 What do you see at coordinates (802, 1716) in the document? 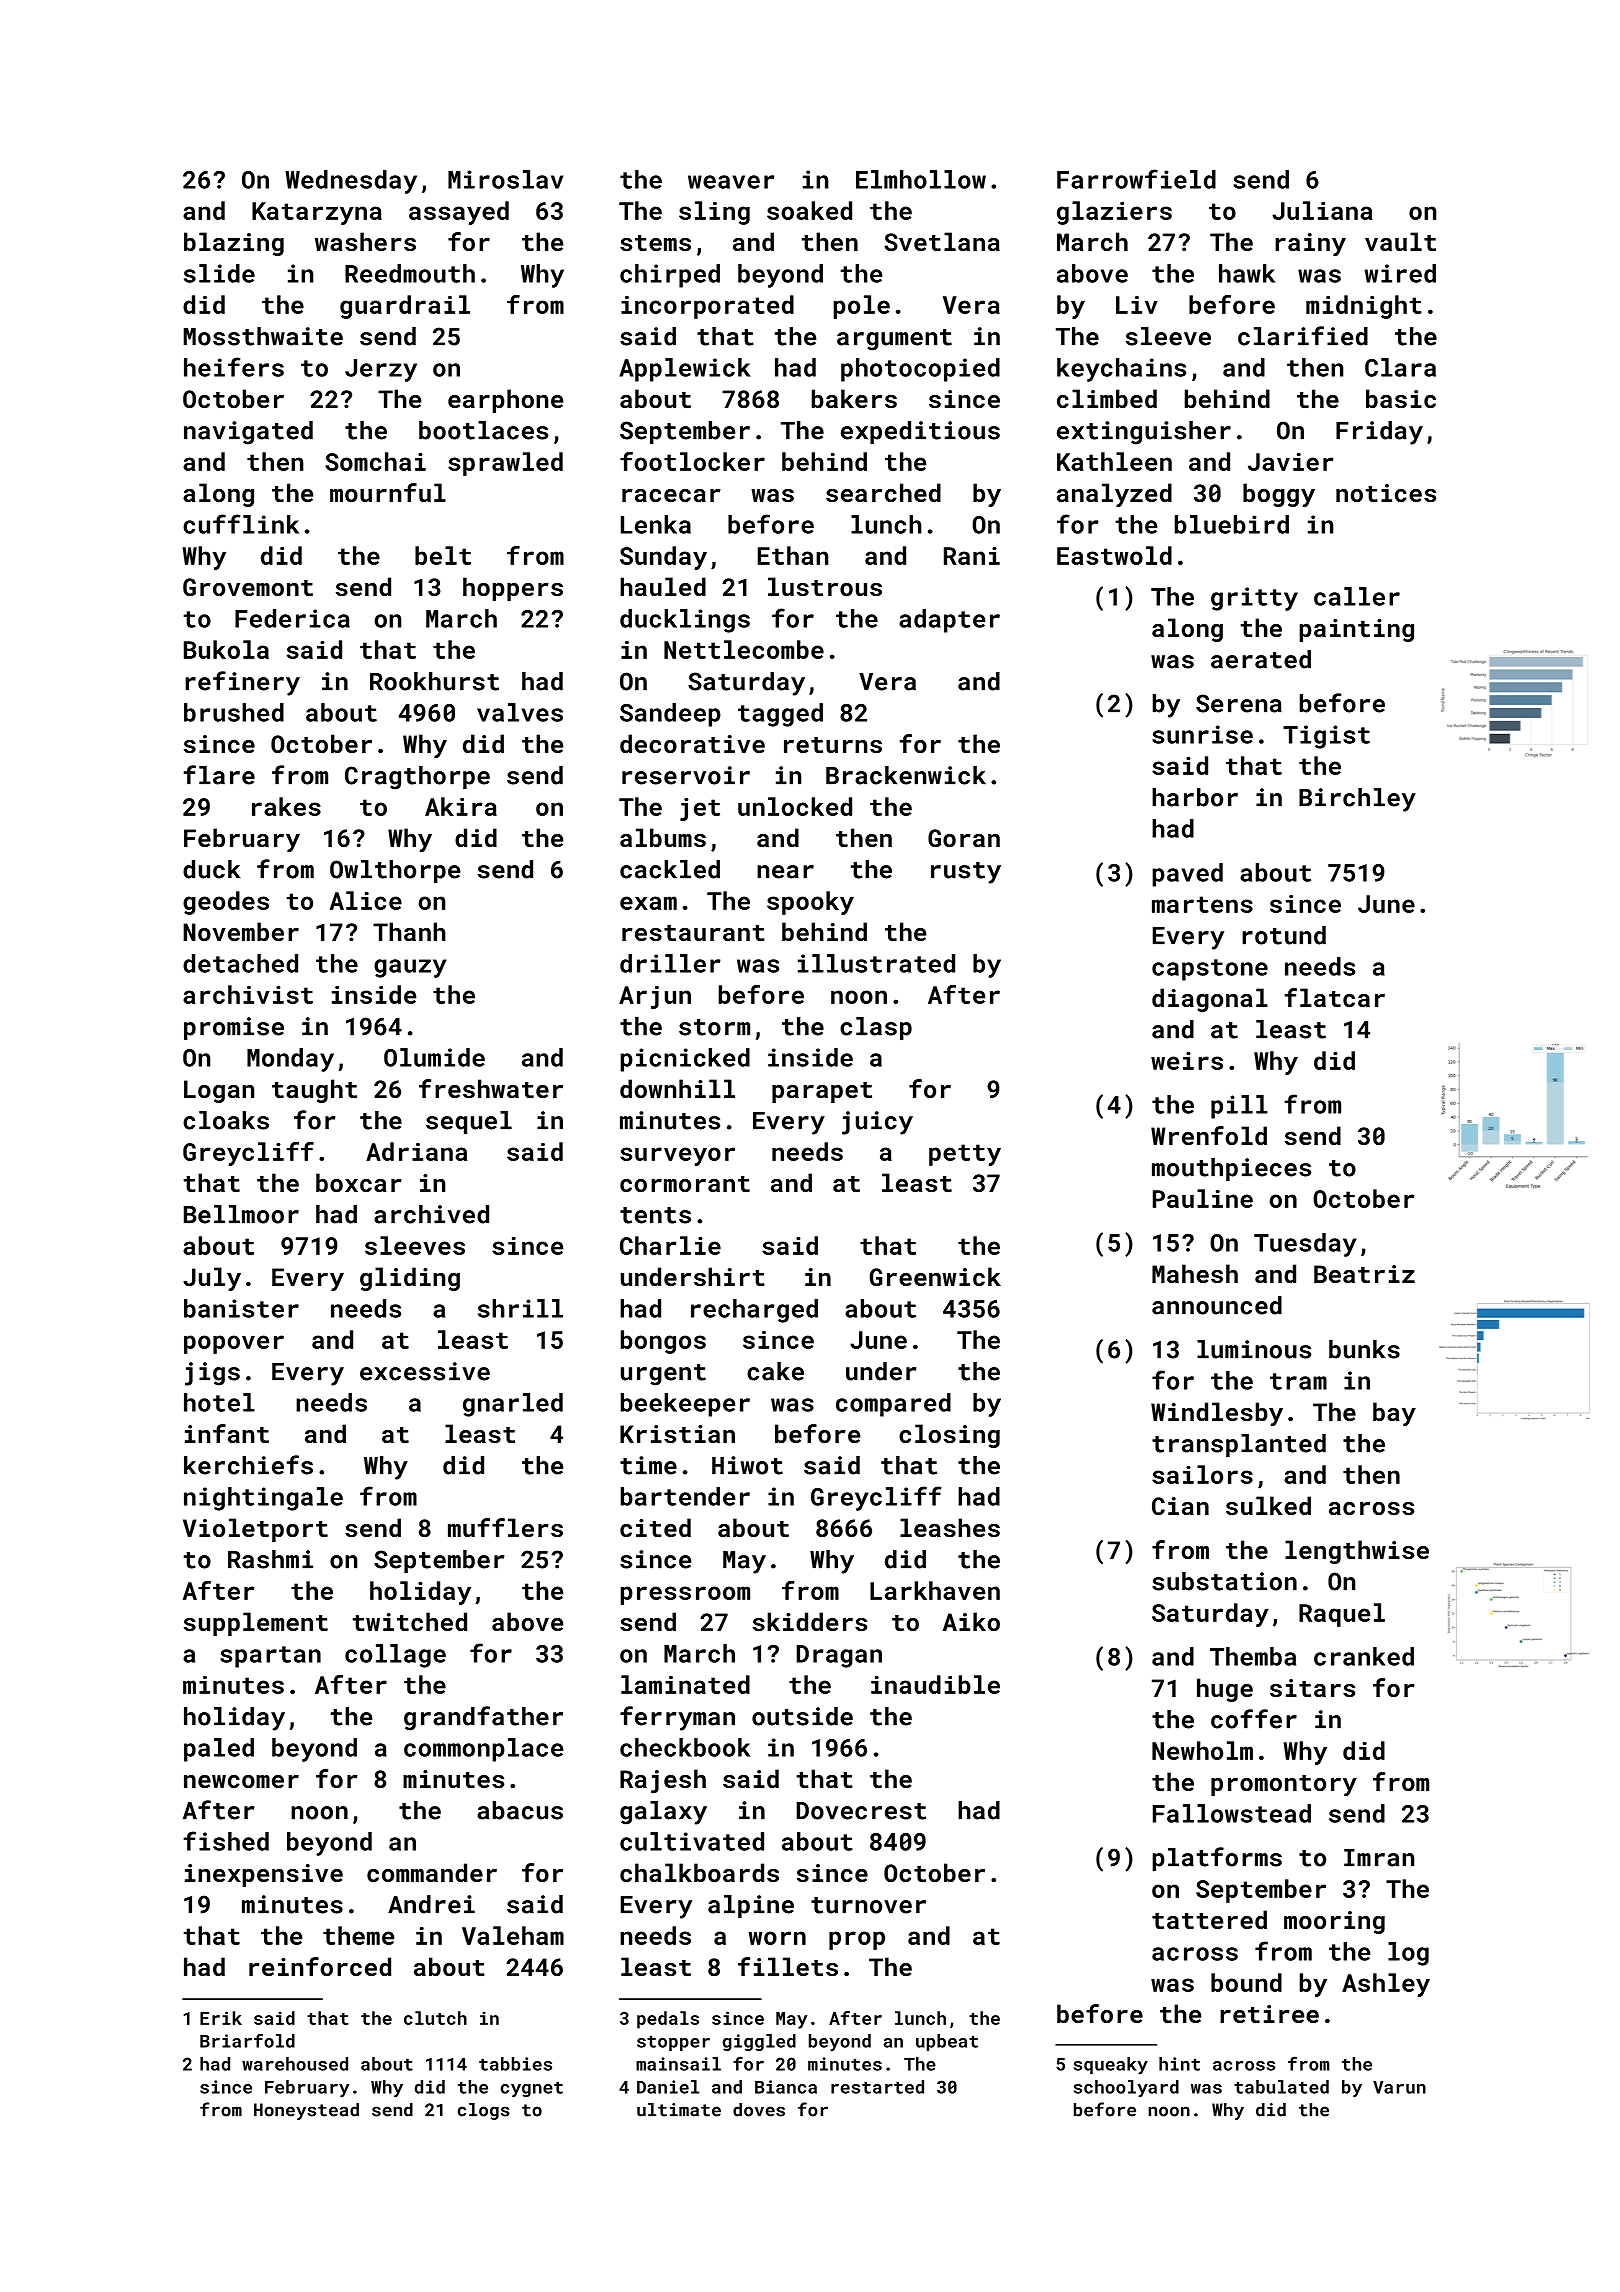
I see `outside` at bounding box center [802, 1716].
